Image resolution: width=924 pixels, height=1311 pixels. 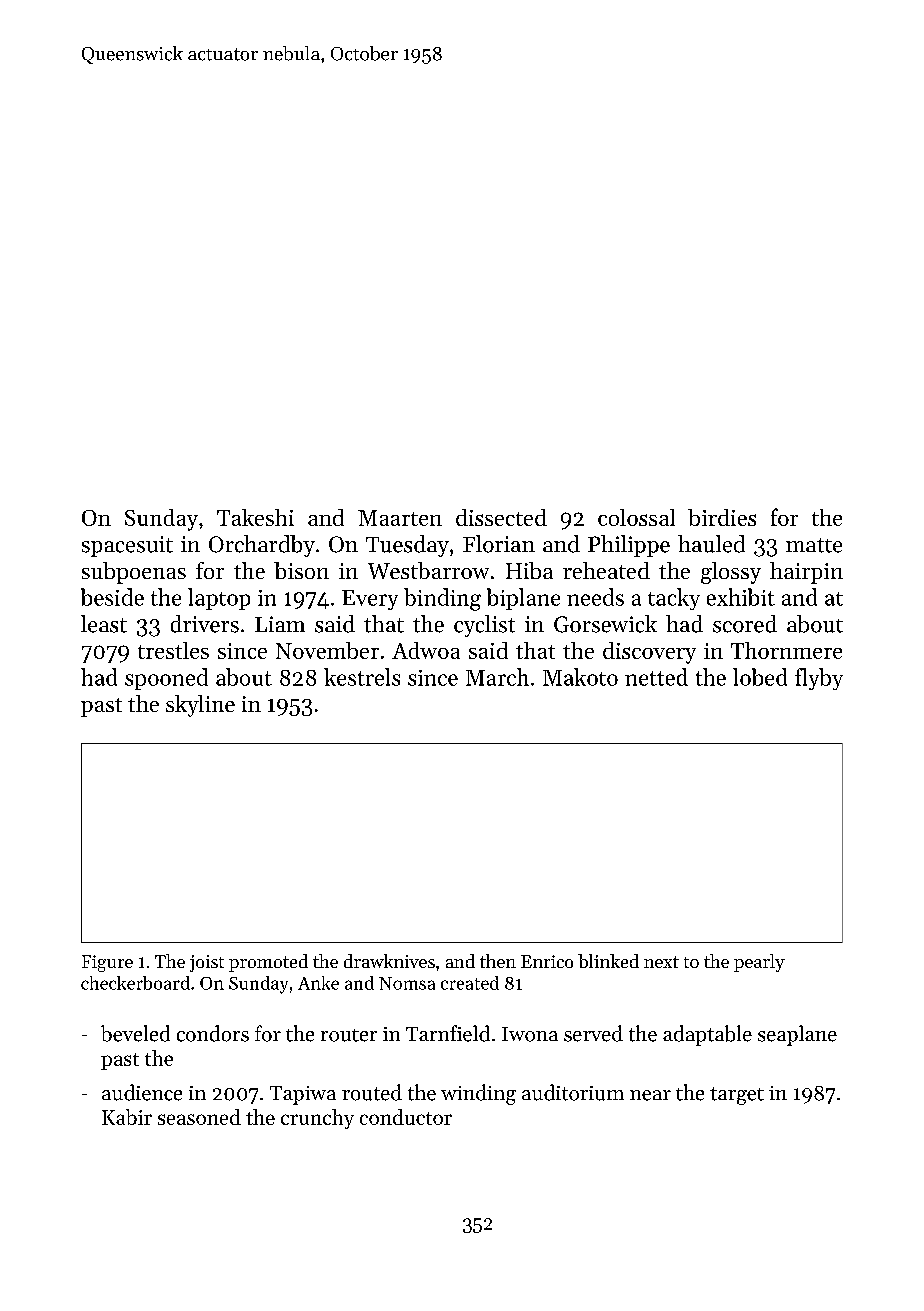 What do you see at coordinates (497, 677) in the page?
I see `March` at bounding box center [497, 677].
